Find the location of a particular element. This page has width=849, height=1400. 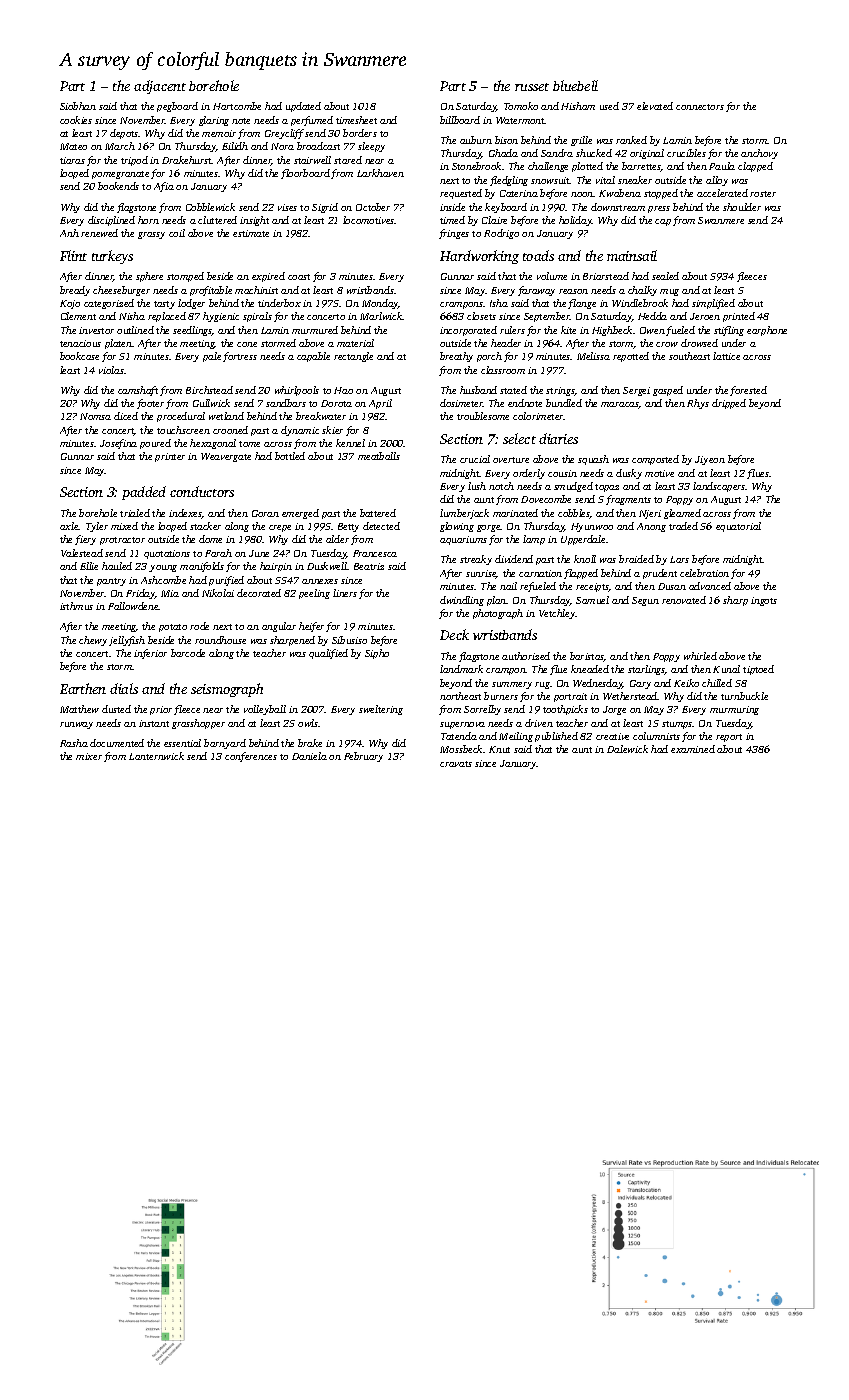

troublesome is located at coordinates (483, 416).
